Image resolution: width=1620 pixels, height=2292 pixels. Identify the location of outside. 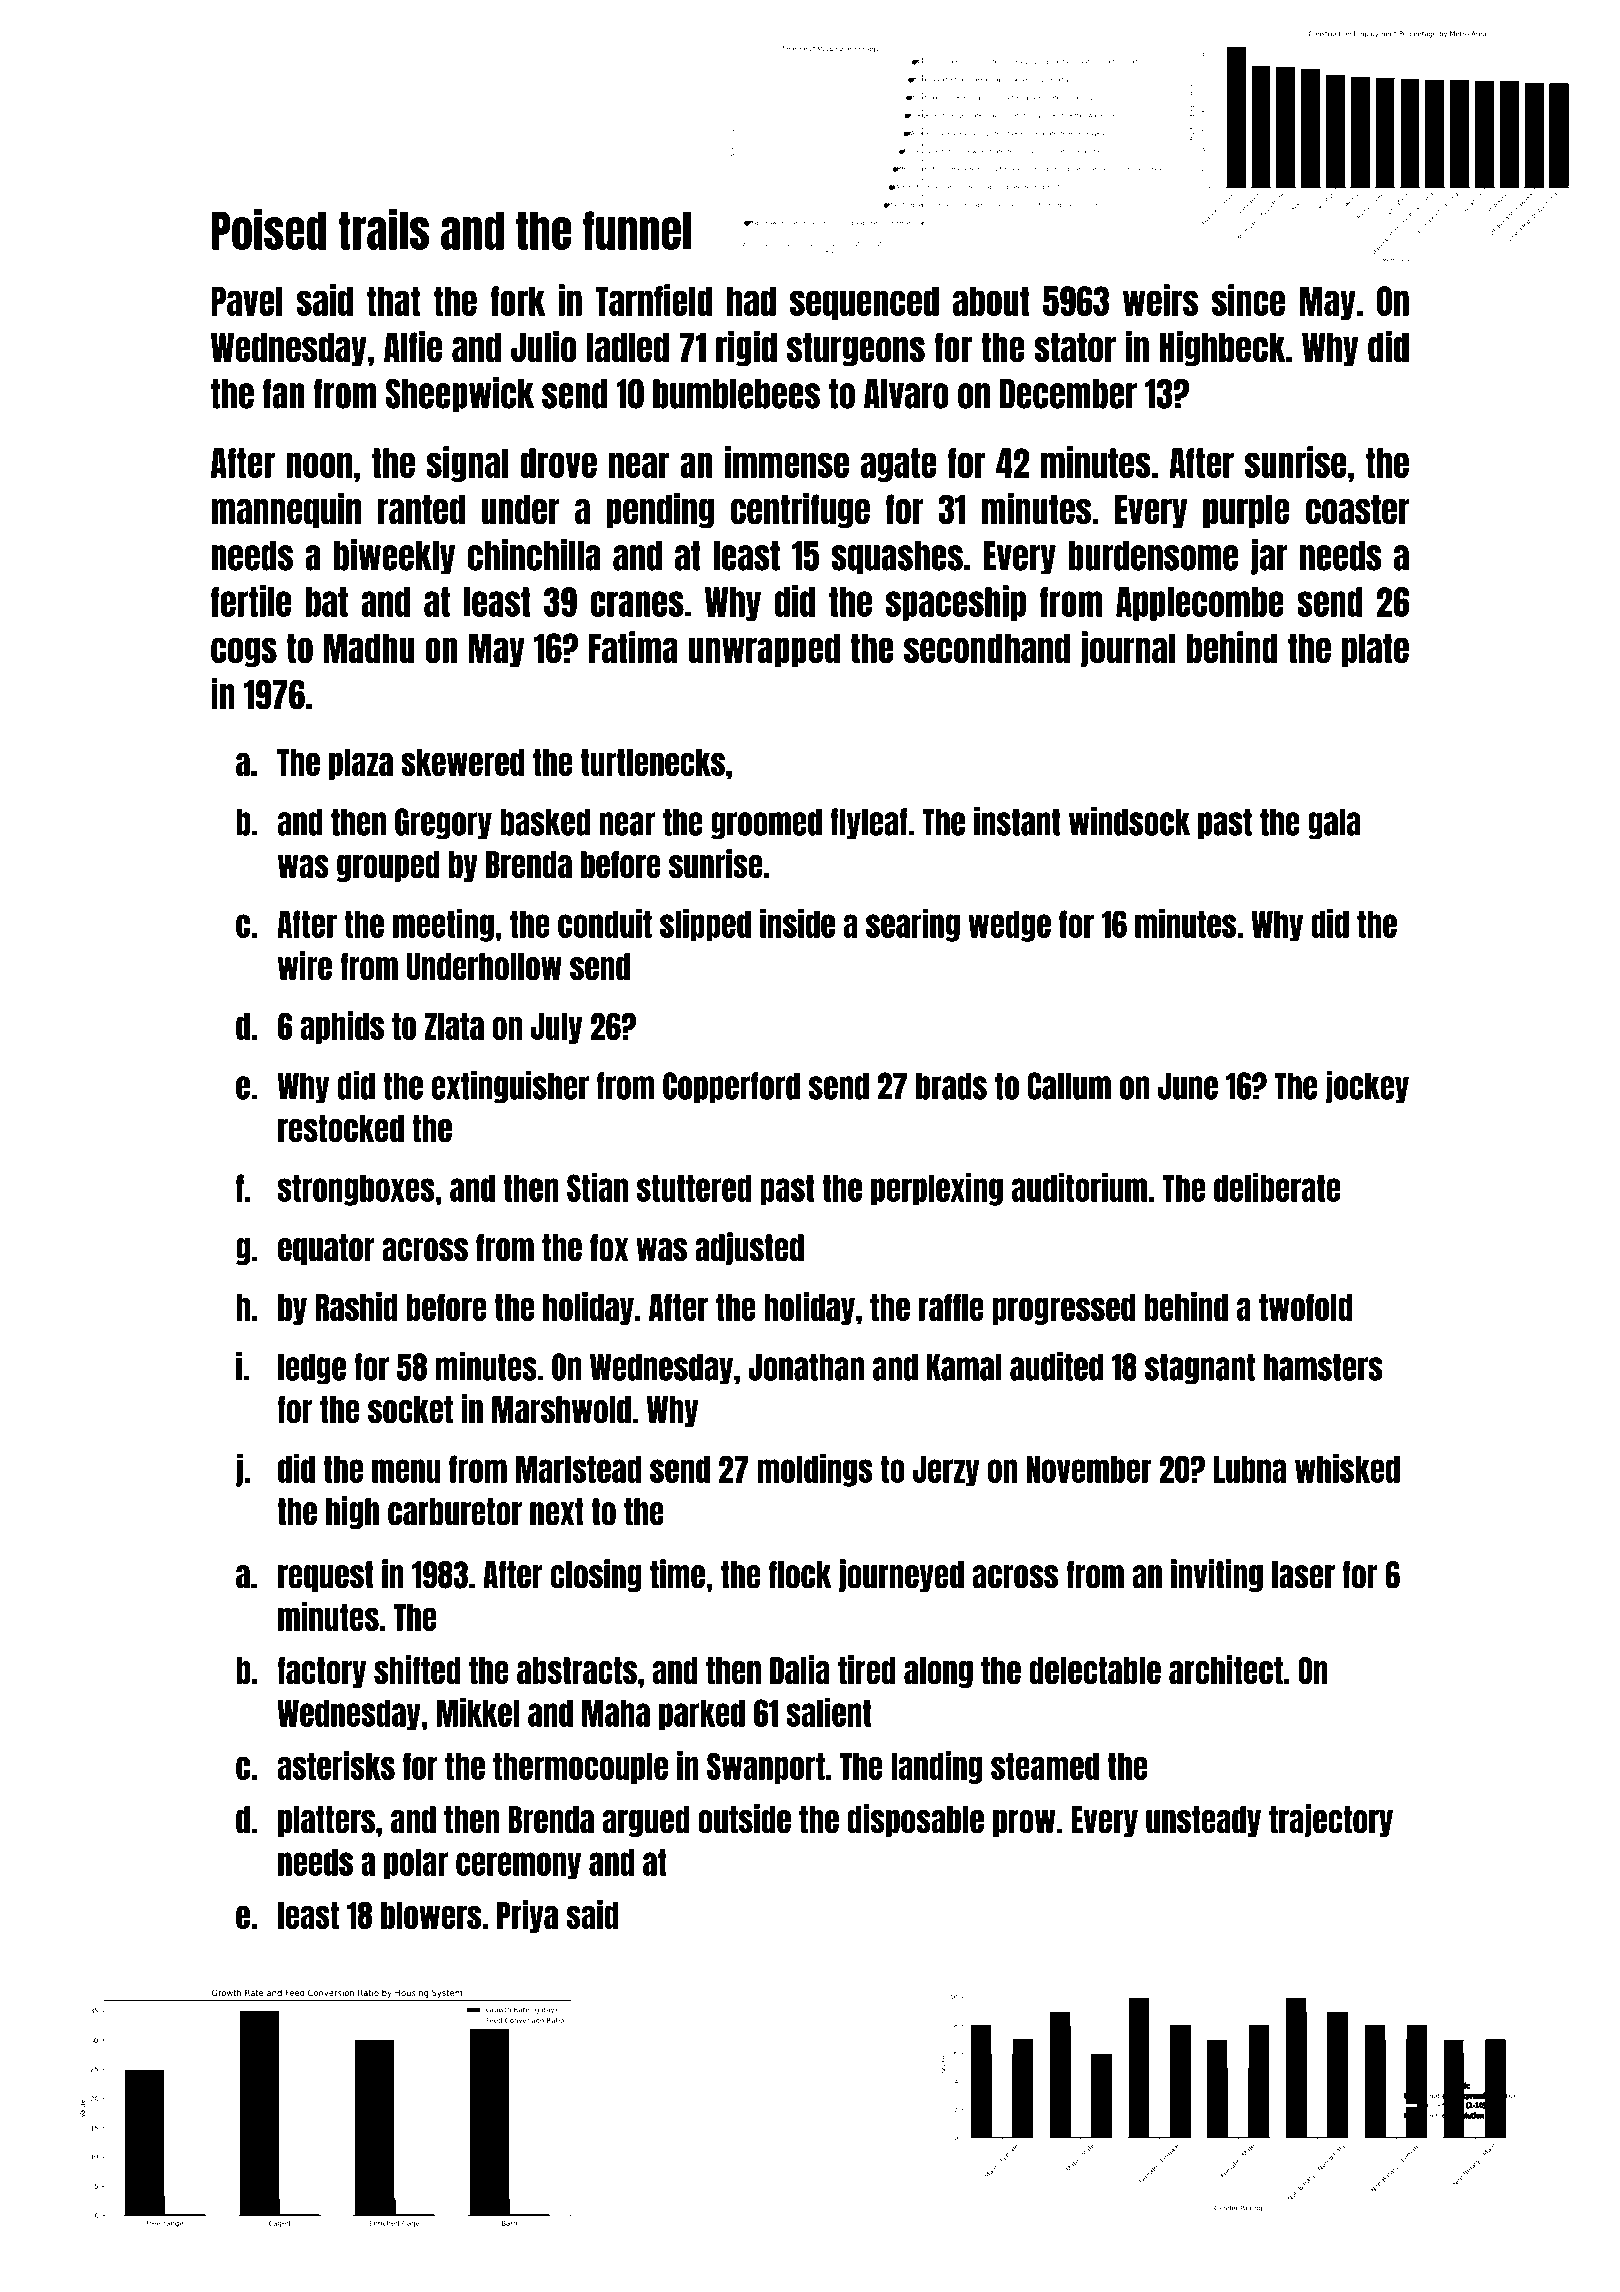
(744, 1819).
